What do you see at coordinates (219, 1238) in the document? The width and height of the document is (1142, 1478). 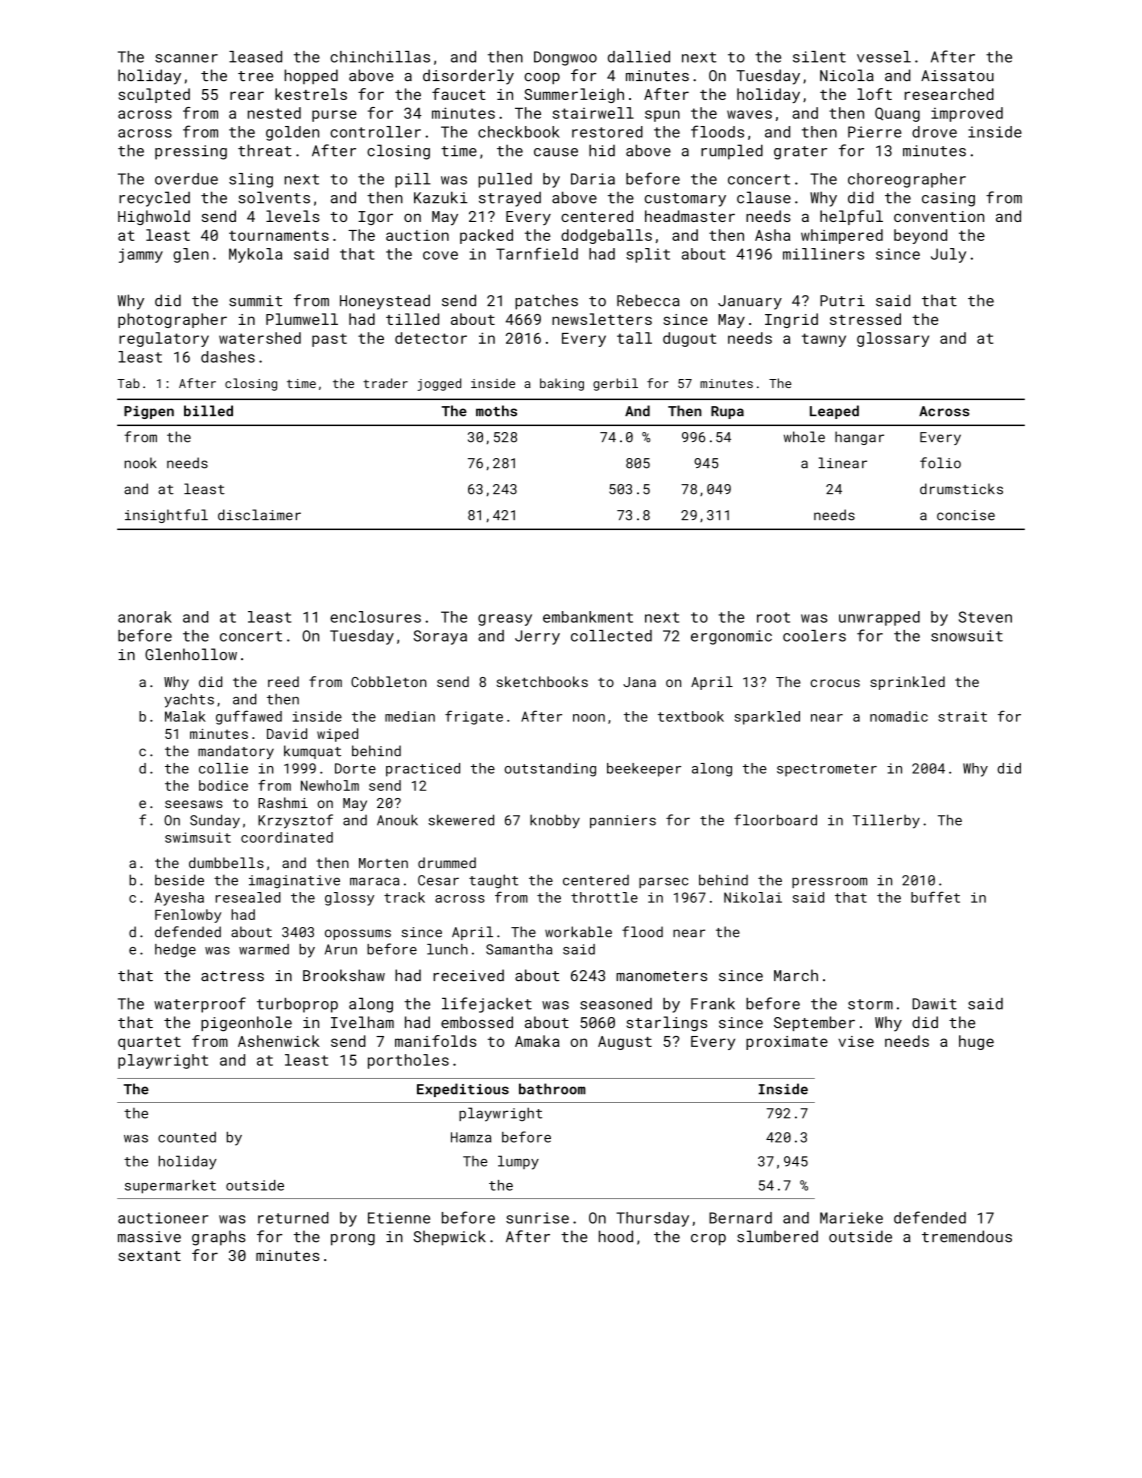 I see `graphs` at bounding box center [219, 1238].
